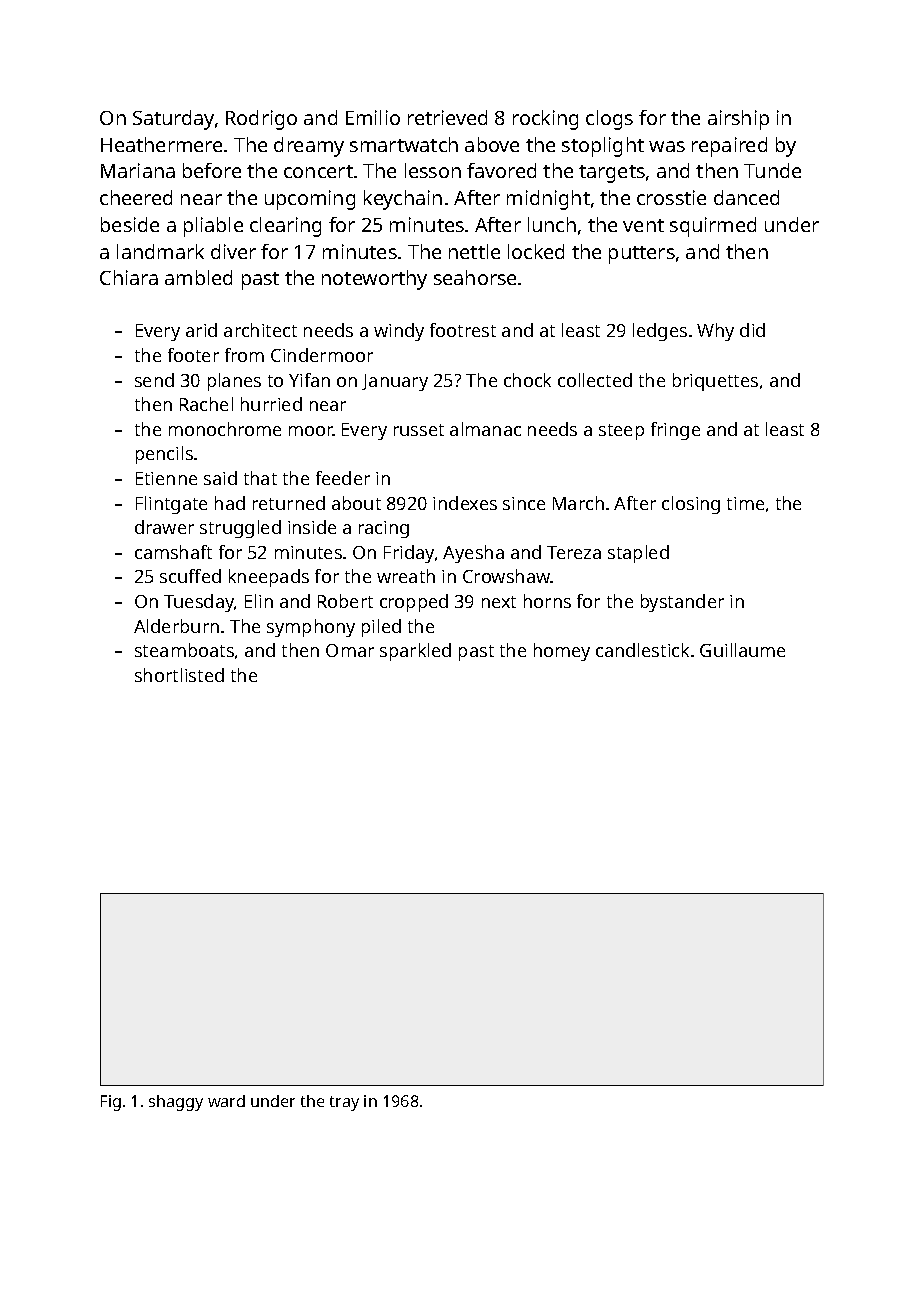 This document has width=924, height=1308. Describe the element at coordinates (547, 601) in the document. I see `horns` at that location.
